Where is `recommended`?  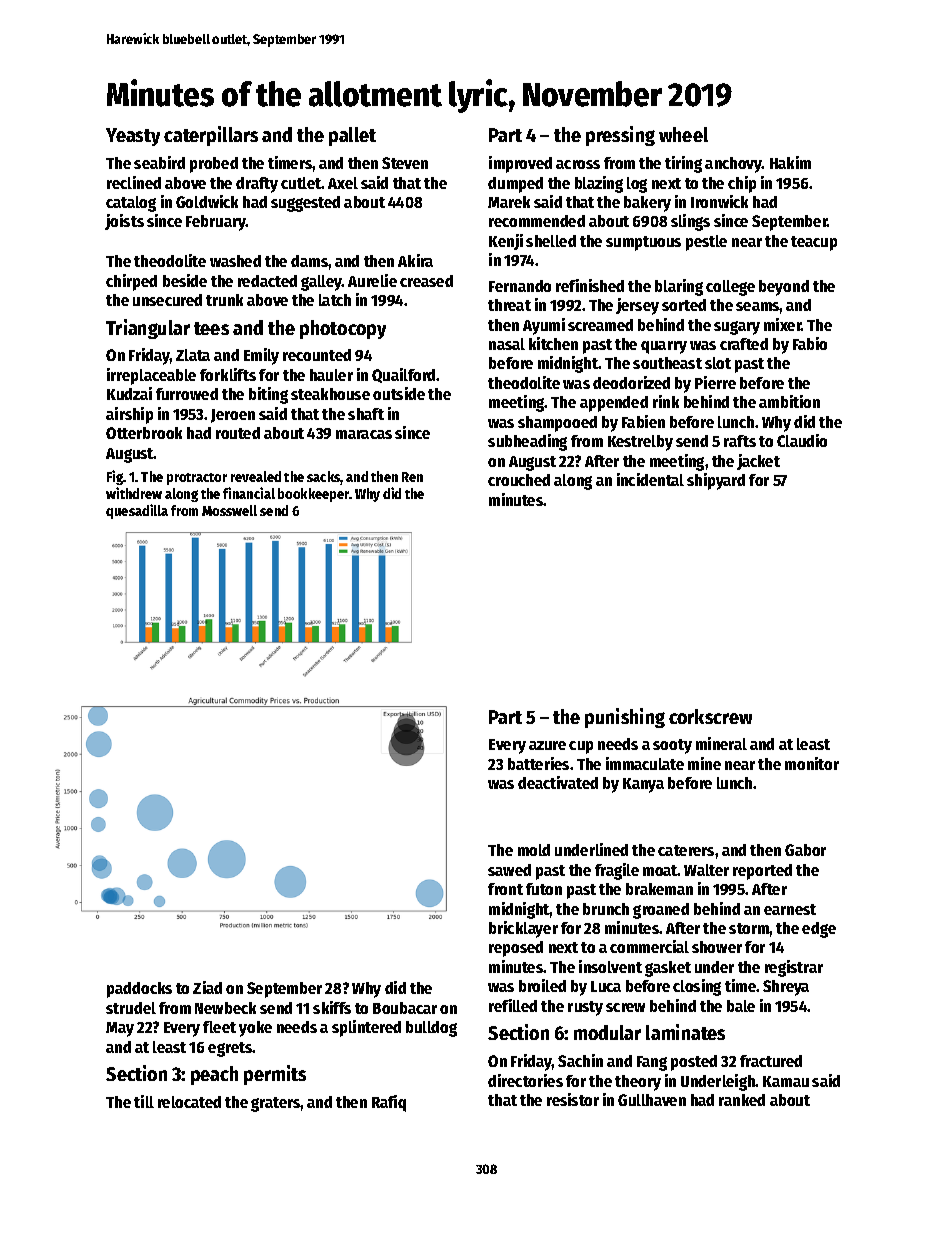 recommended is located at coordinates (537, 221).
